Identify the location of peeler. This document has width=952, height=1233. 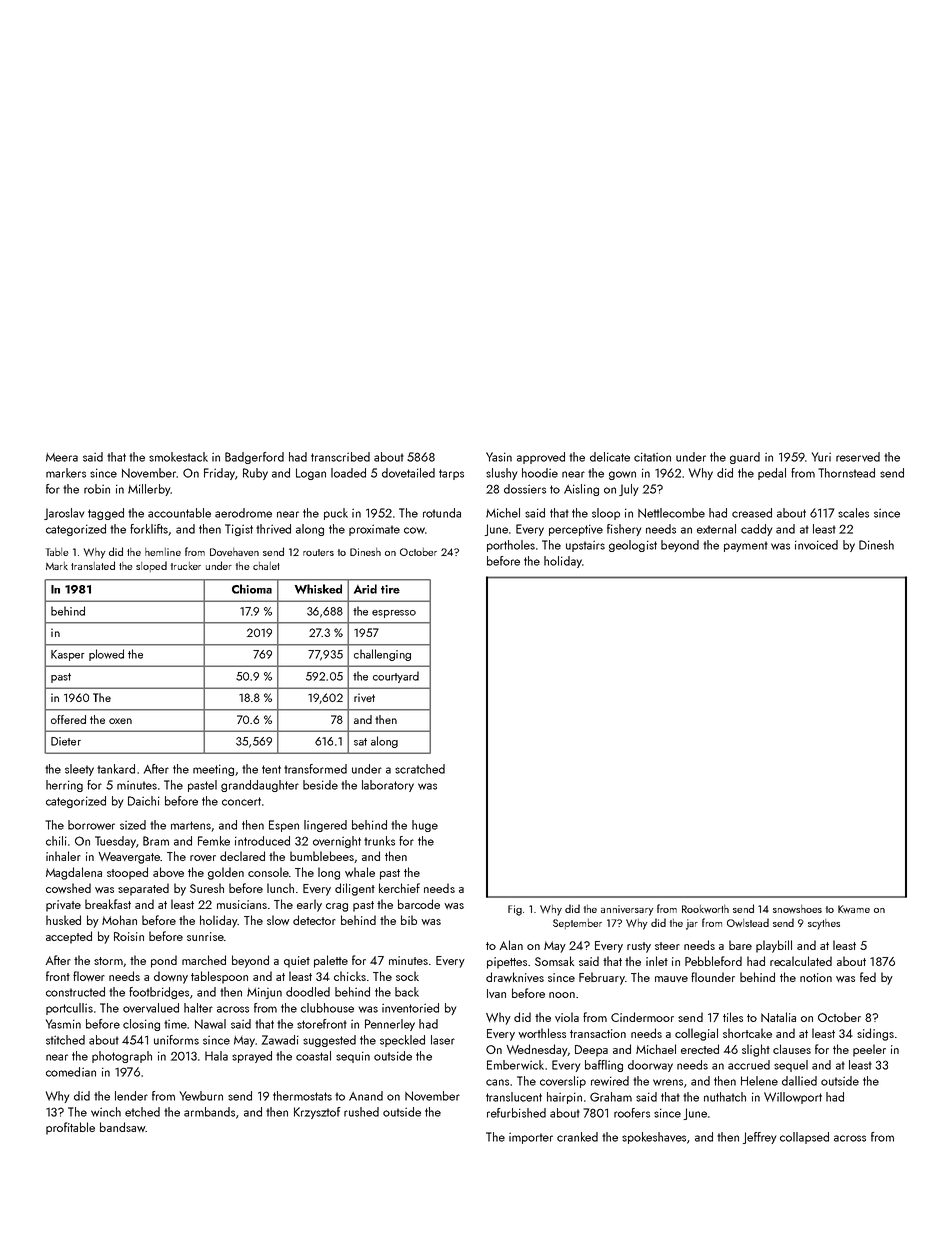
(869, 1050).
